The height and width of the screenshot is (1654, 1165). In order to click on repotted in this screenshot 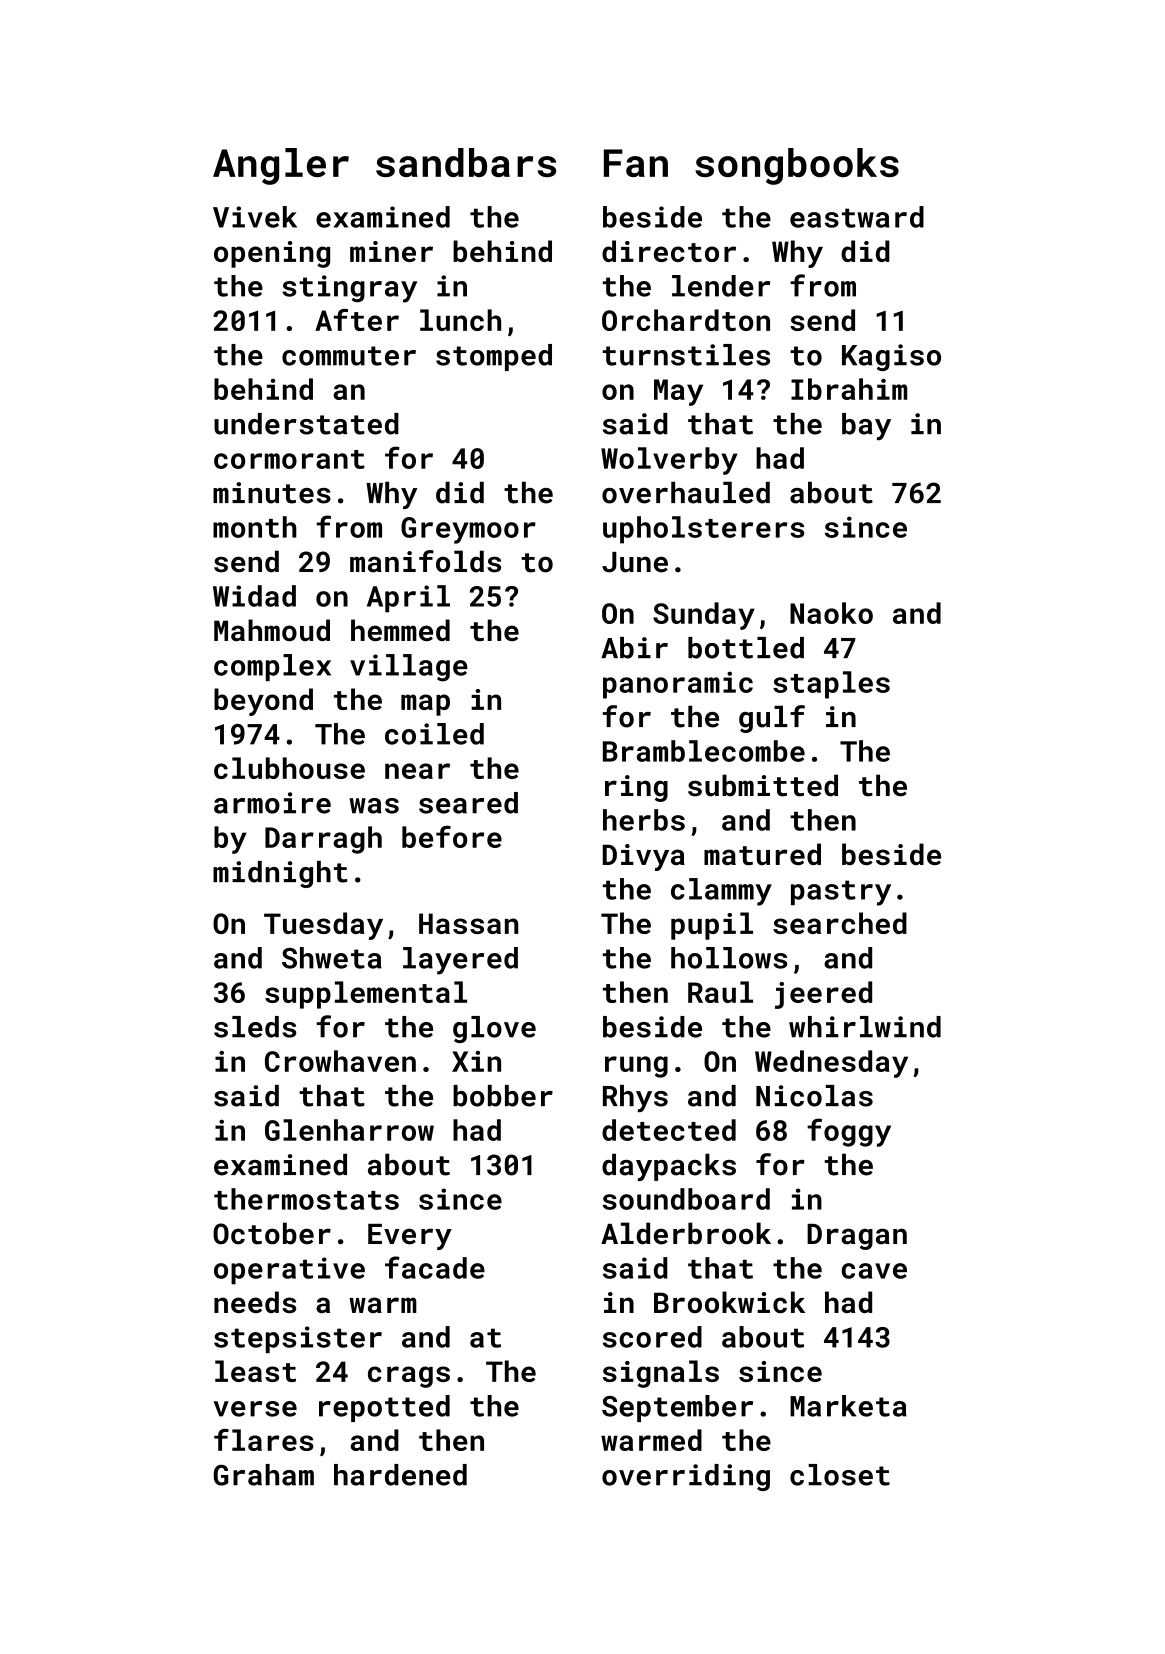, I will do `click(384, 1408)`.
